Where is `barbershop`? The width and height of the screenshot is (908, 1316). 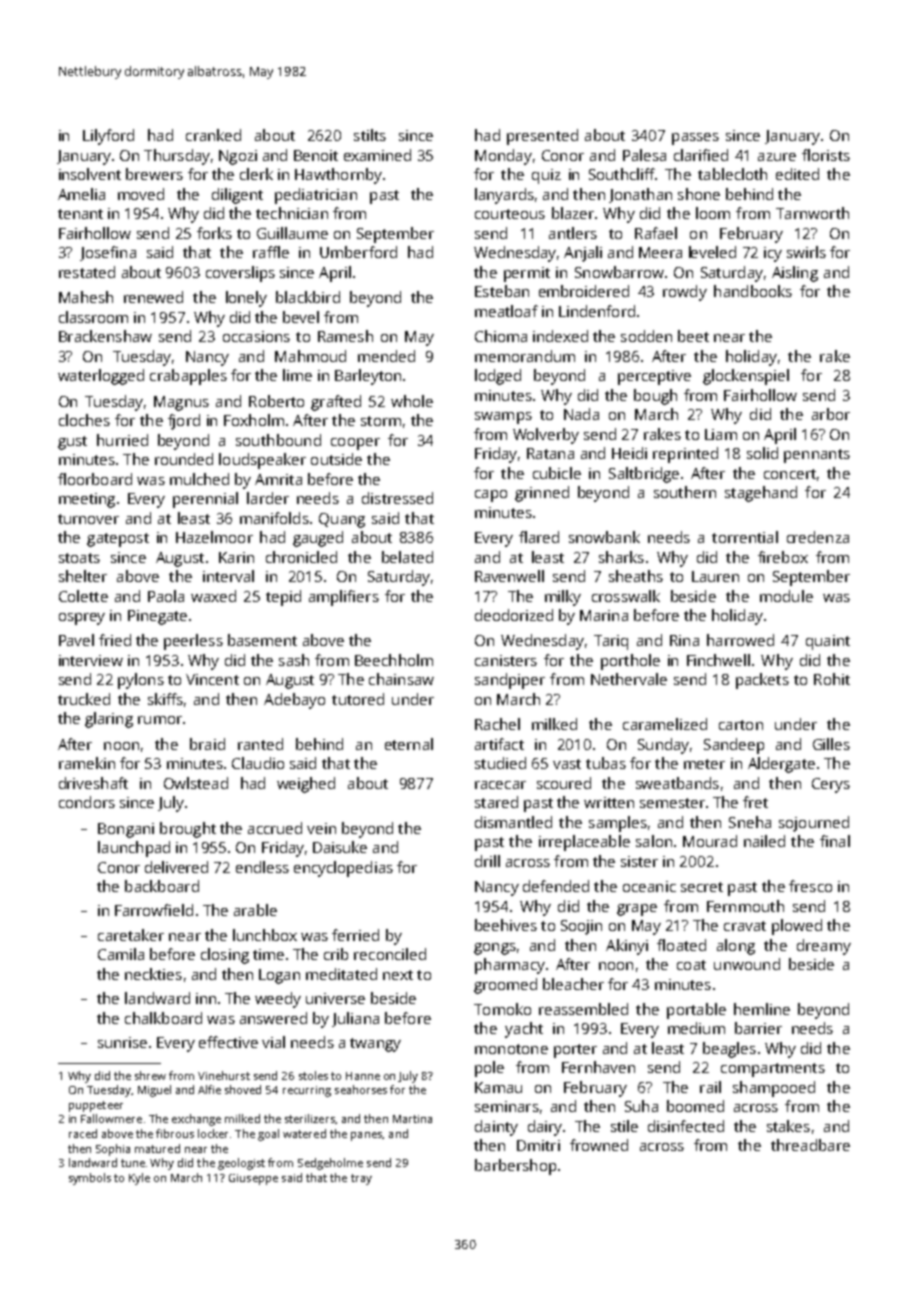
barbershop is located at coordinates (515, 1167).
